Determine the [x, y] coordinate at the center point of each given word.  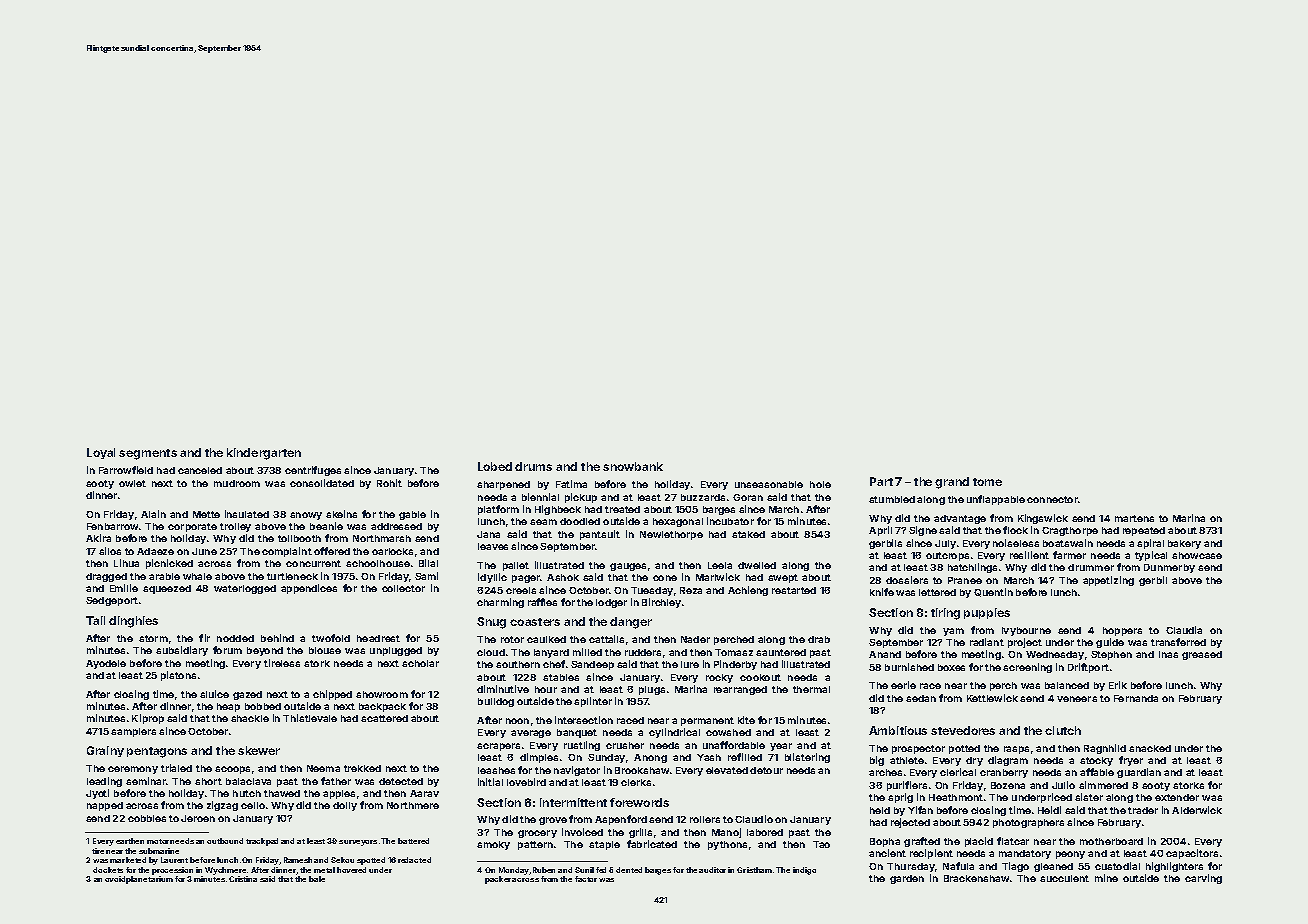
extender [1177, 797]
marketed [128, 860]
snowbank [633, 466]
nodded [235, 638]
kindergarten [264, 454]
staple [604, 845]
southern [518, 664]
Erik [1118, 685]
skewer [259, 750]
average [531, 734]
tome [987, 482]
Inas [1168, 654]
